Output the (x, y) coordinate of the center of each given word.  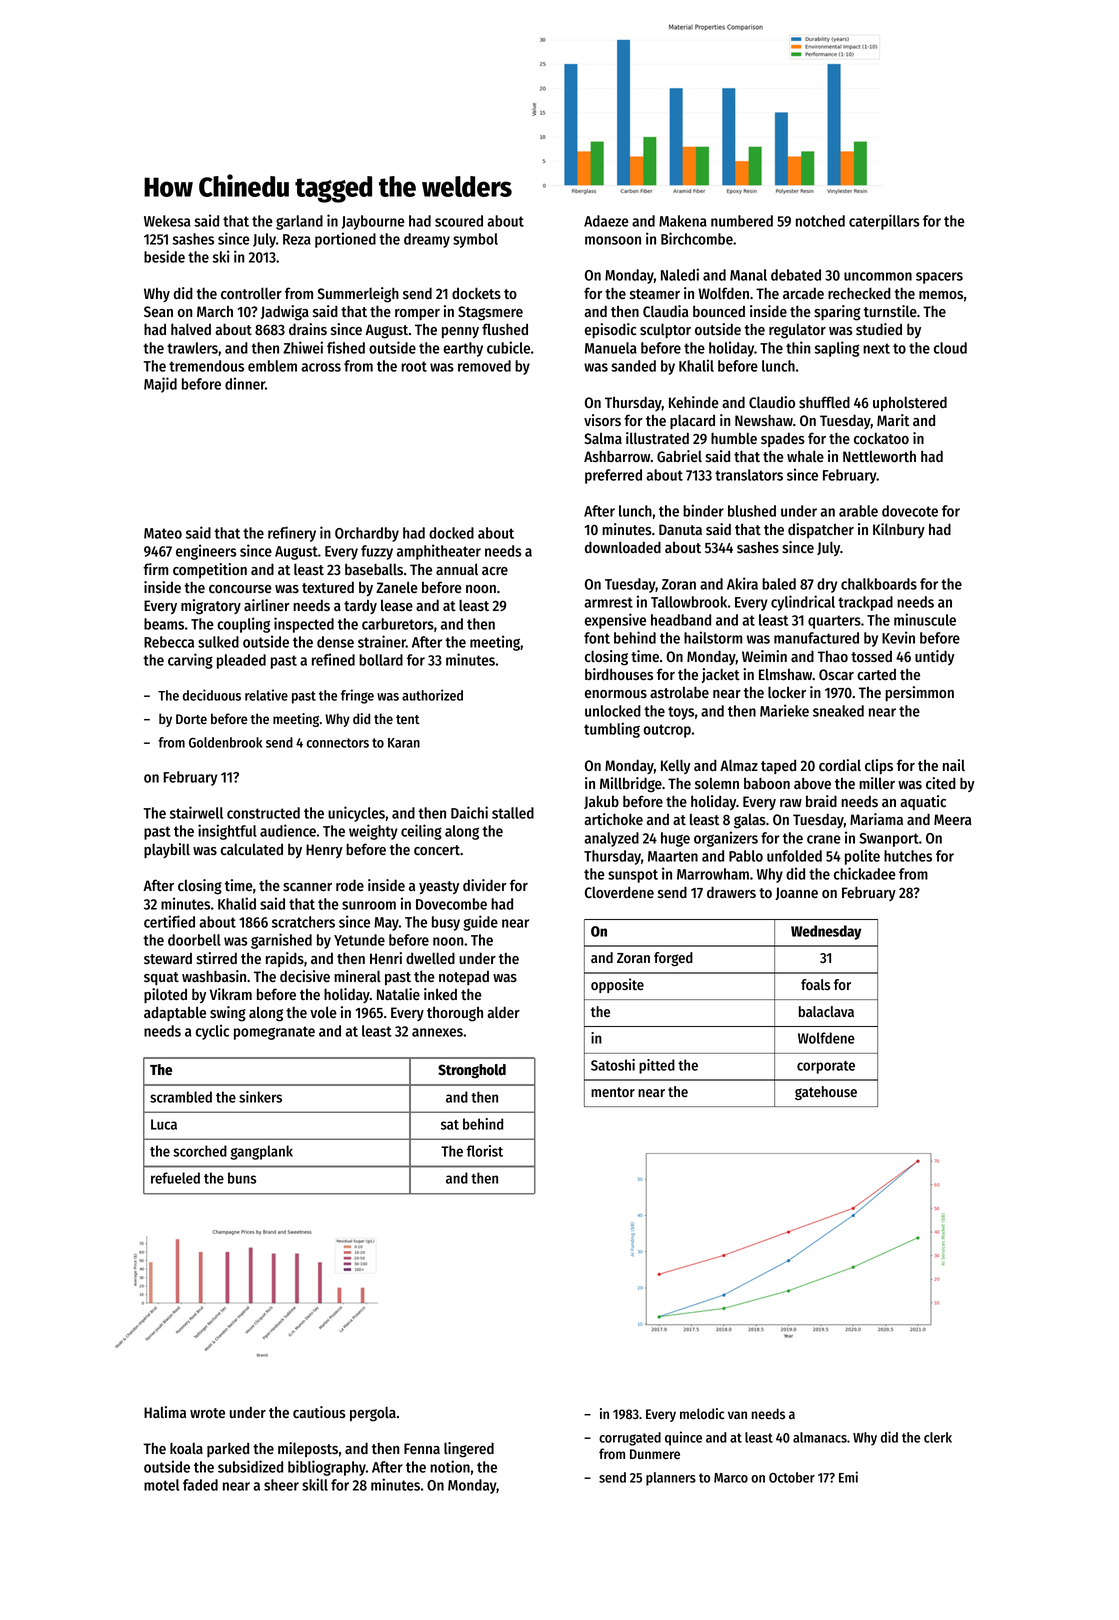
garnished (281, 941)
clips (879, 766)
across (321, 367)
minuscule (925, 619)
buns (242, 1178)
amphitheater (439, 552)
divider (485, 885)
